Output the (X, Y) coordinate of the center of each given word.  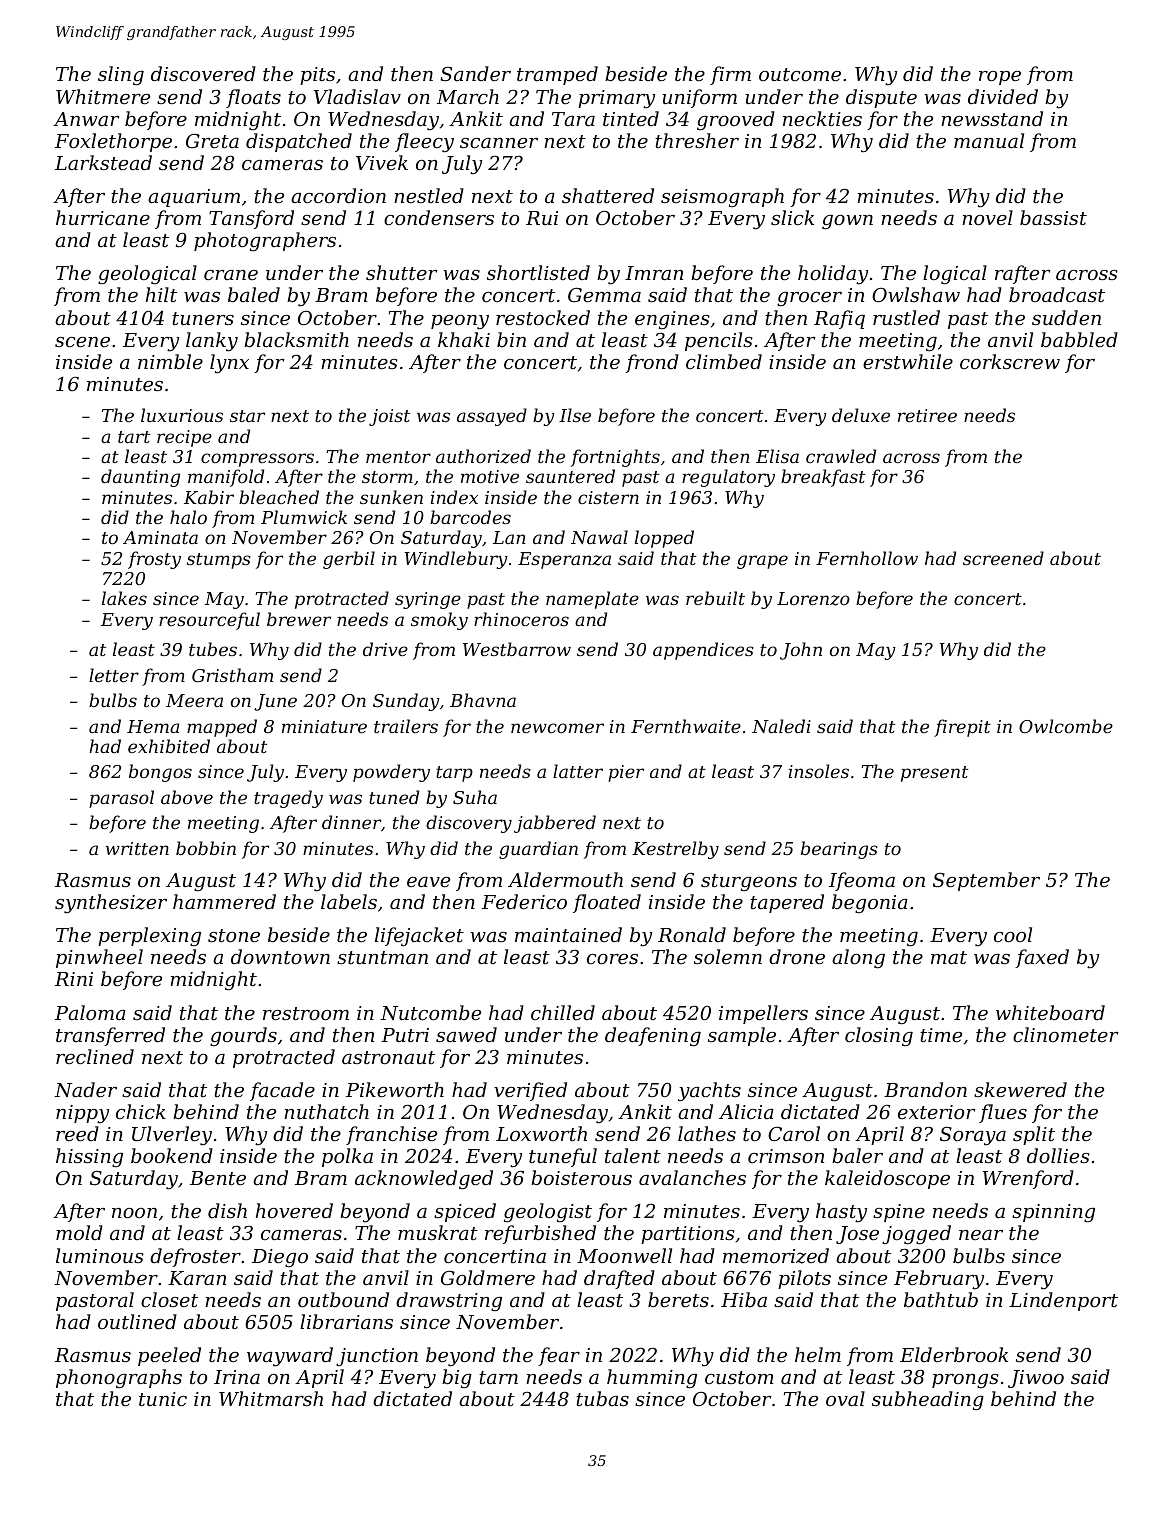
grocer (809, 299)
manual (989, 140)
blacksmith (296, 339)
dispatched (299, 142)
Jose (857, 1235)
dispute (881, 98)
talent (633, 1155)
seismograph (722, 197)
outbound (343, 1299)
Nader (85, 1089)
